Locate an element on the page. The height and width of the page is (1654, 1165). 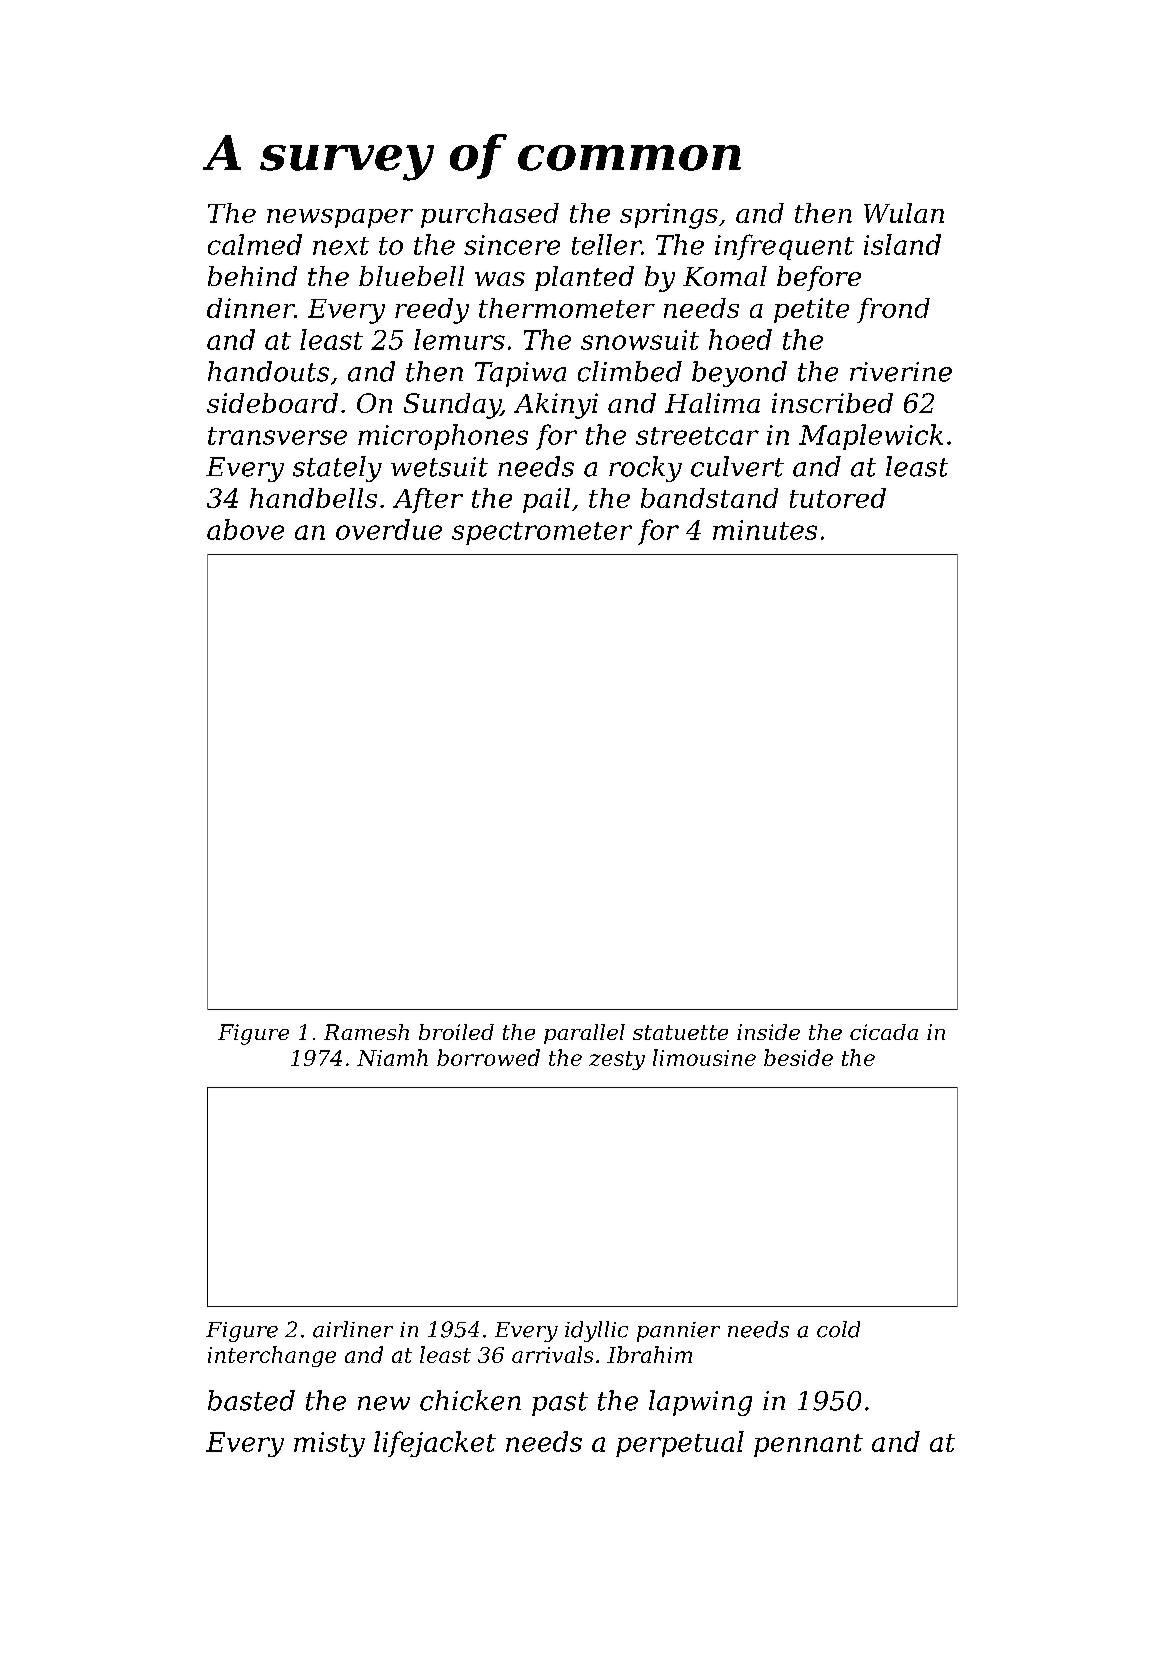
newspaper is located at coordinates (340, 218).
